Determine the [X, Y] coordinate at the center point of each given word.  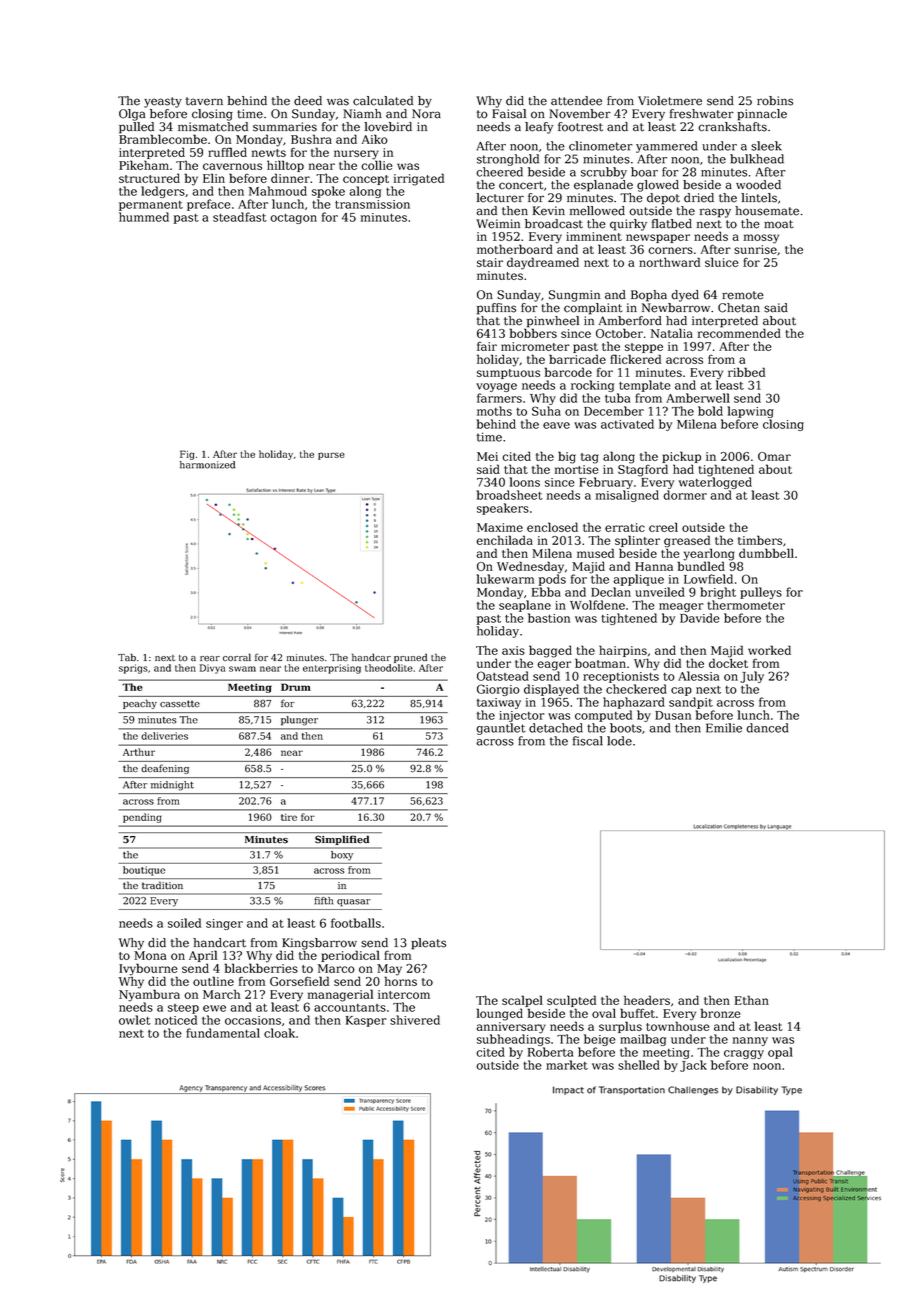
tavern [204, 101]
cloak [279, 1033]
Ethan [752, 1000]
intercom [404, 994]
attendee [576, 101]
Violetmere [670, 101]
